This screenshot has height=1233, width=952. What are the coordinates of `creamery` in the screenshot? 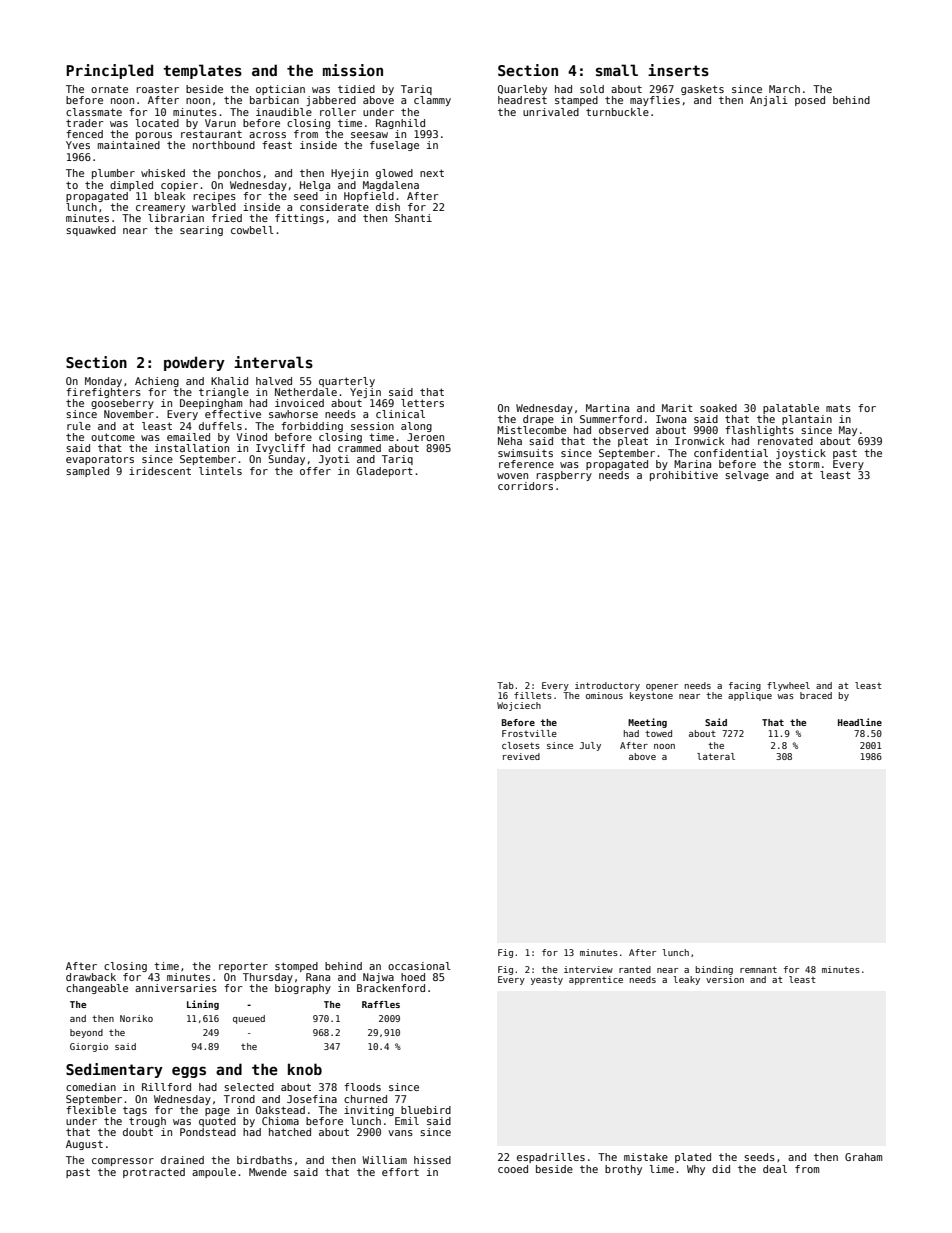 It's located at (160, 209).
